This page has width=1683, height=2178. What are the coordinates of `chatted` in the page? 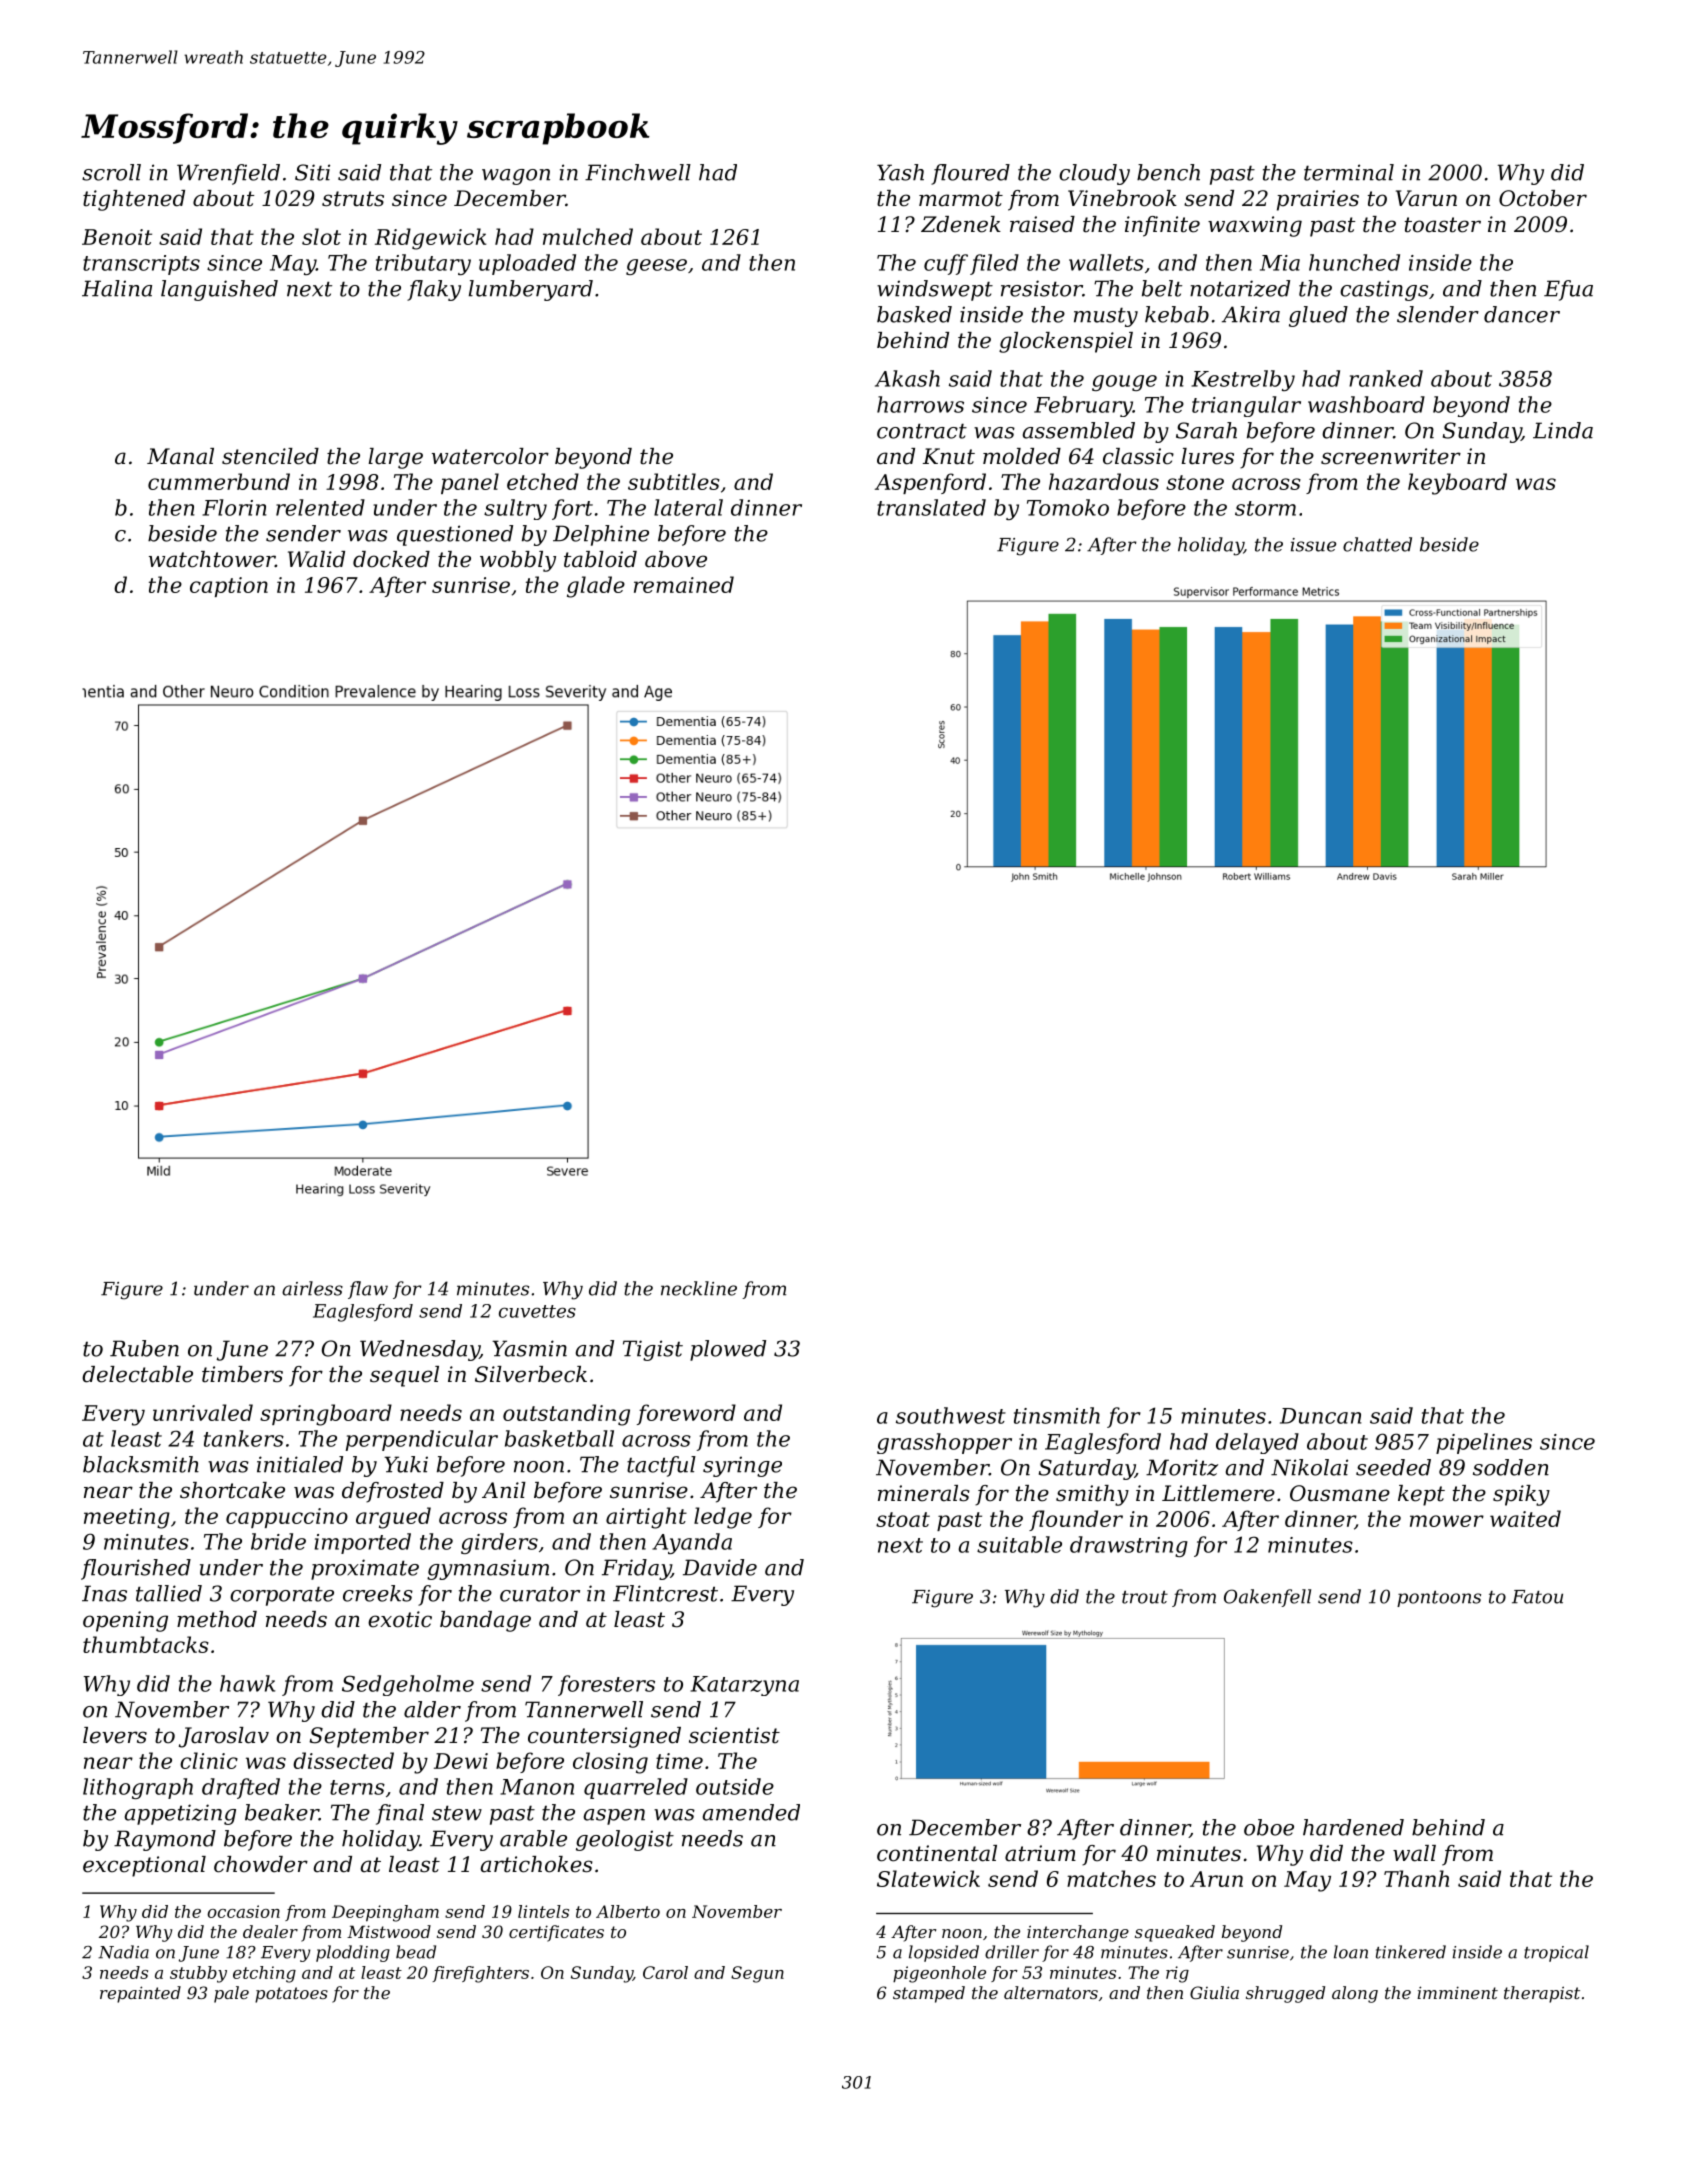 It's located at (1377, 544).
